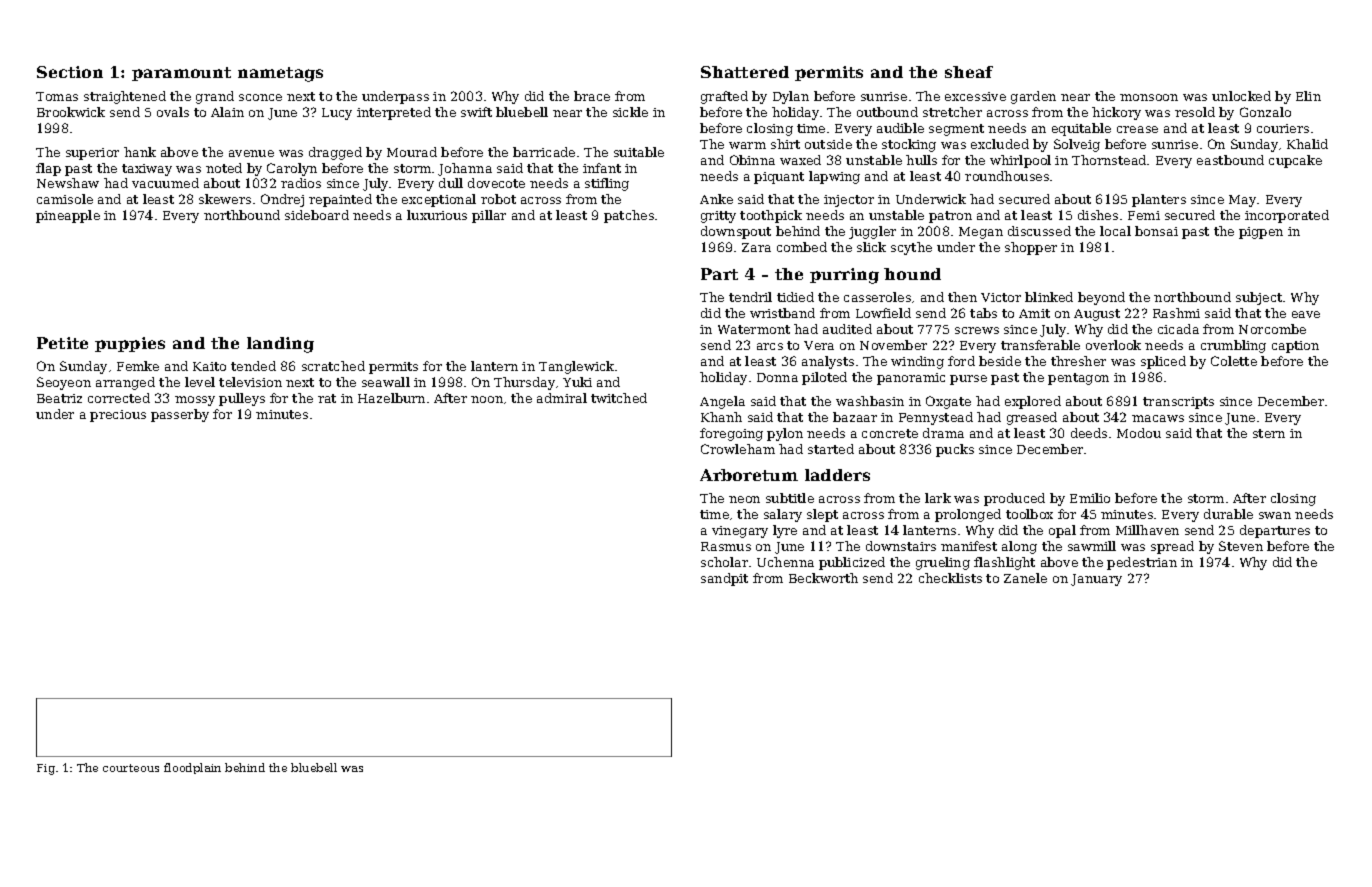 The height and width of the screenshot is (887, 1372). Describe the element at coordinates (1156, 231) in the screenshot. I see `bonsai` at that location.
